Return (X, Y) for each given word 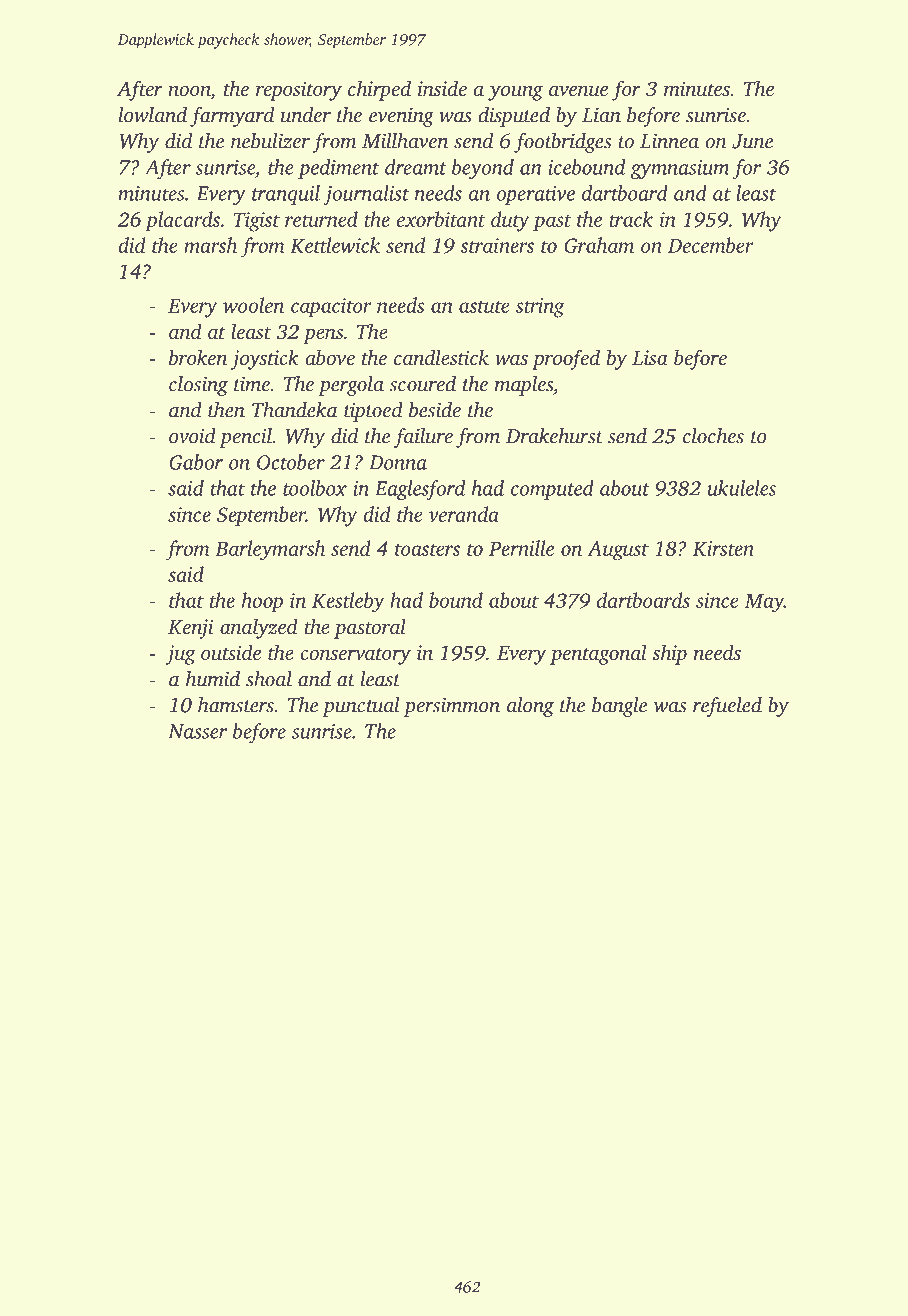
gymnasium (680, 169)
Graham (599, 245)
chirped (379, 90)
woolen (253, 305)
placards (182, 221)
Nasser (197, 731)
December (711, 245)
